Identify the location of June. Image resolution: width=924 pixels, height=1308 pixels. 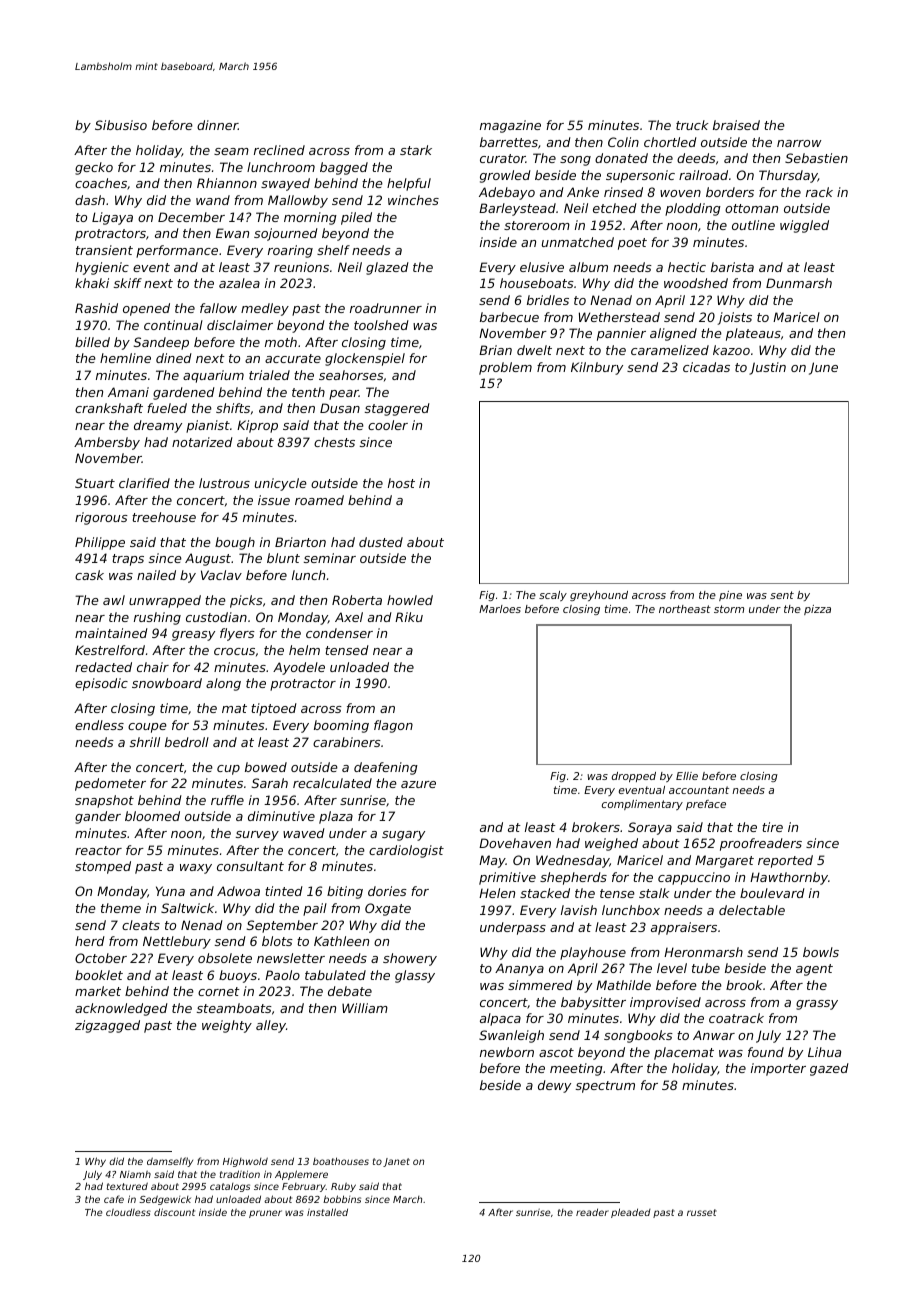
(823, 368).
